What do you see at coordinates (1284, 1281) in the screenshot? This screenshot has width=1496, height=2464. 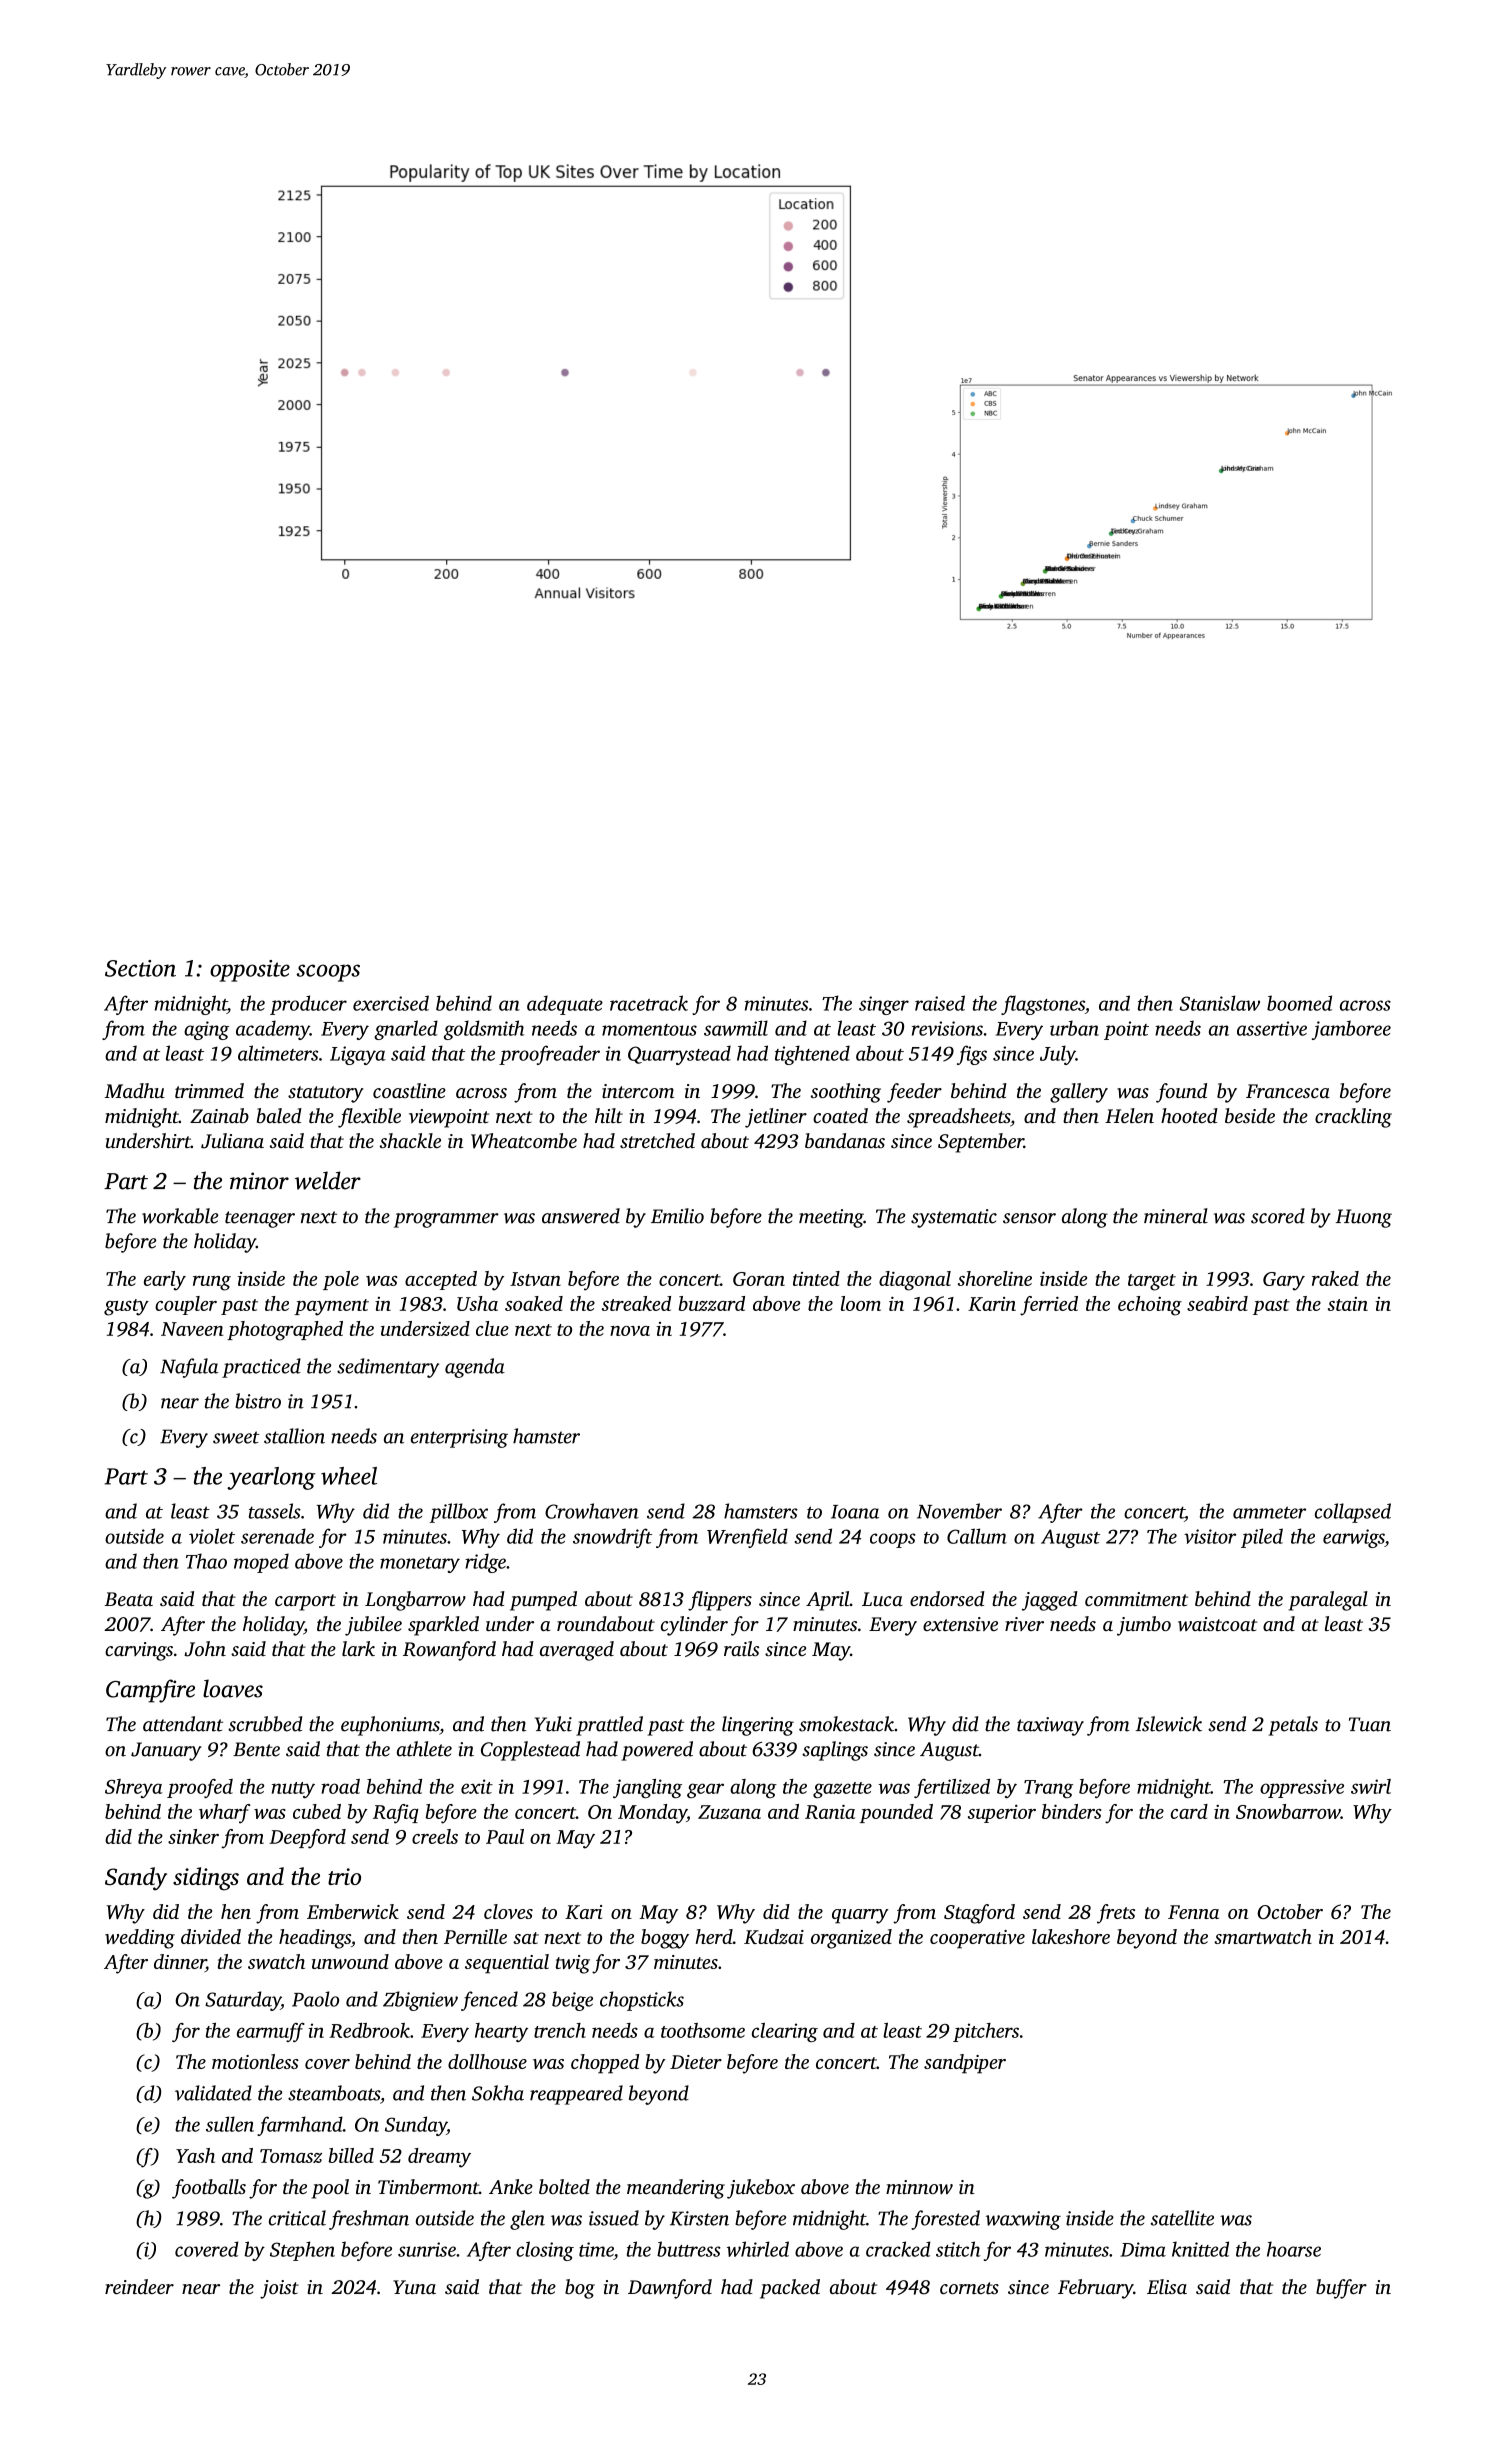 I see `Gary` at bounding box center [1284, 1281].
